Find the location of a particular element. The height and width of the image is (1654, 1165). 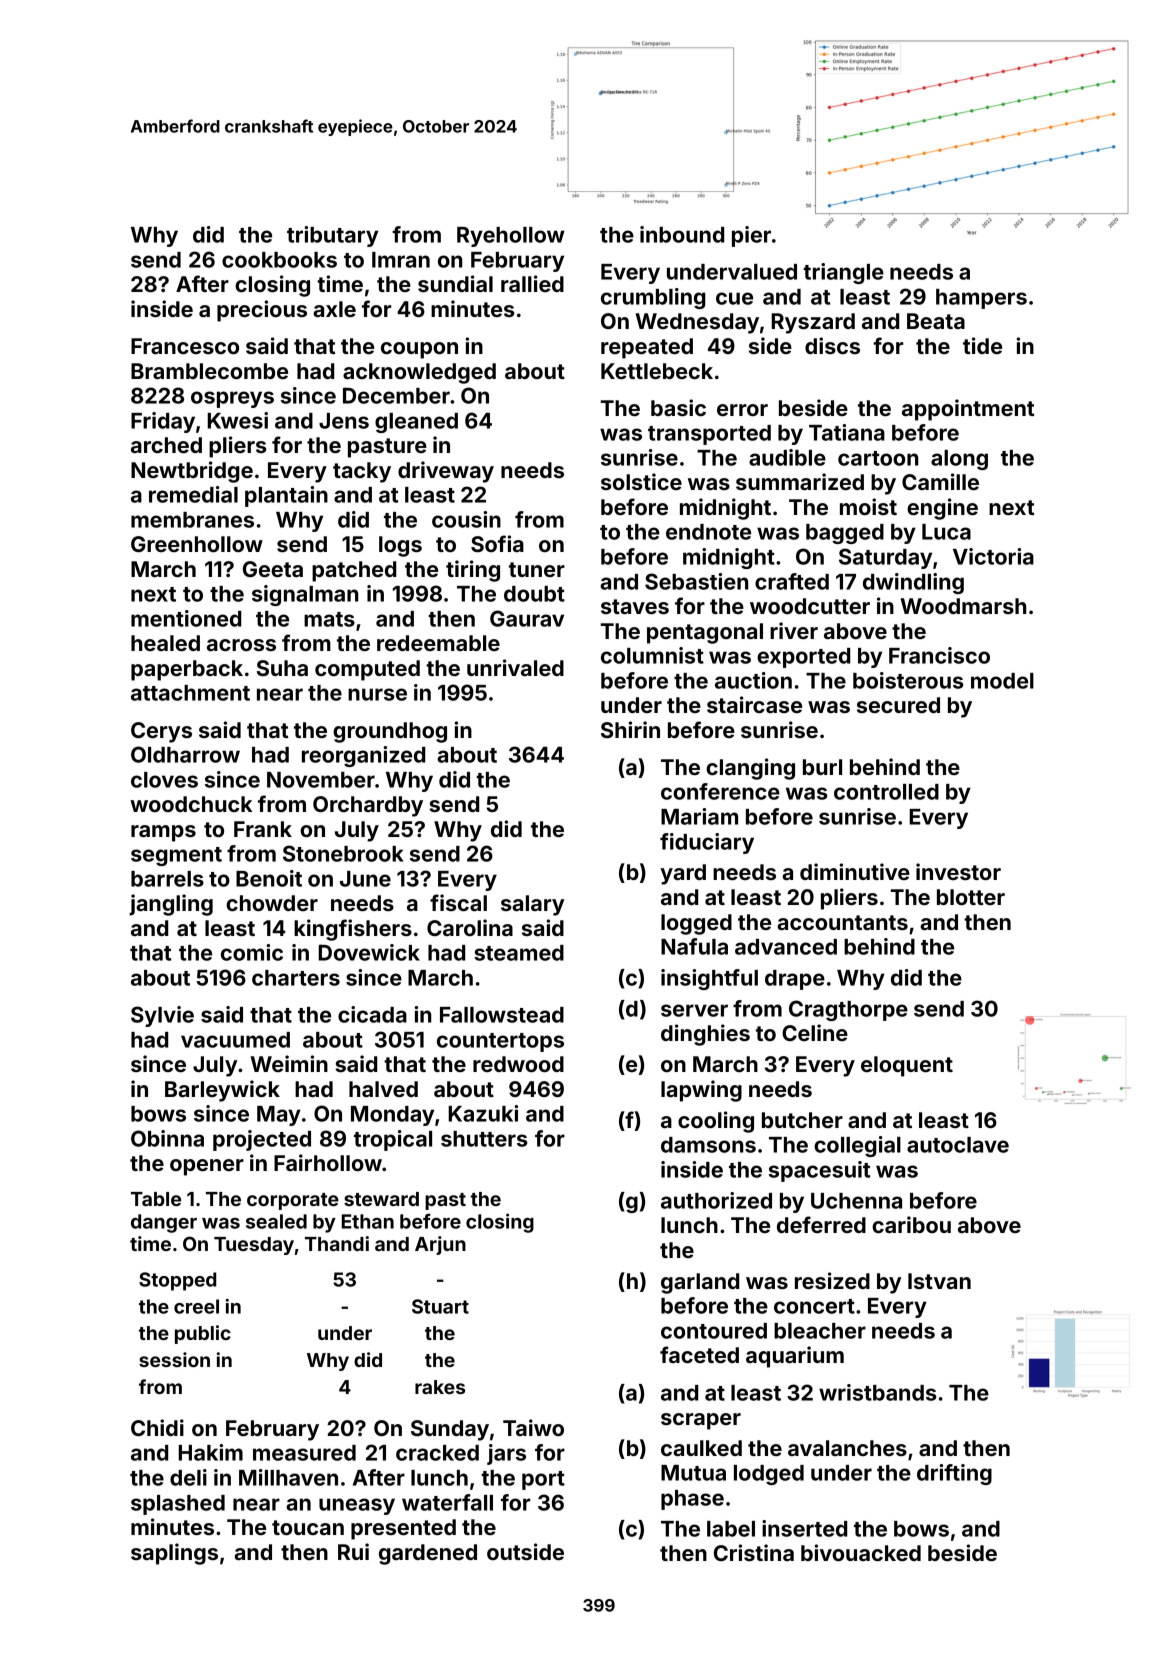

discs is located at coordinates (832, 345).
